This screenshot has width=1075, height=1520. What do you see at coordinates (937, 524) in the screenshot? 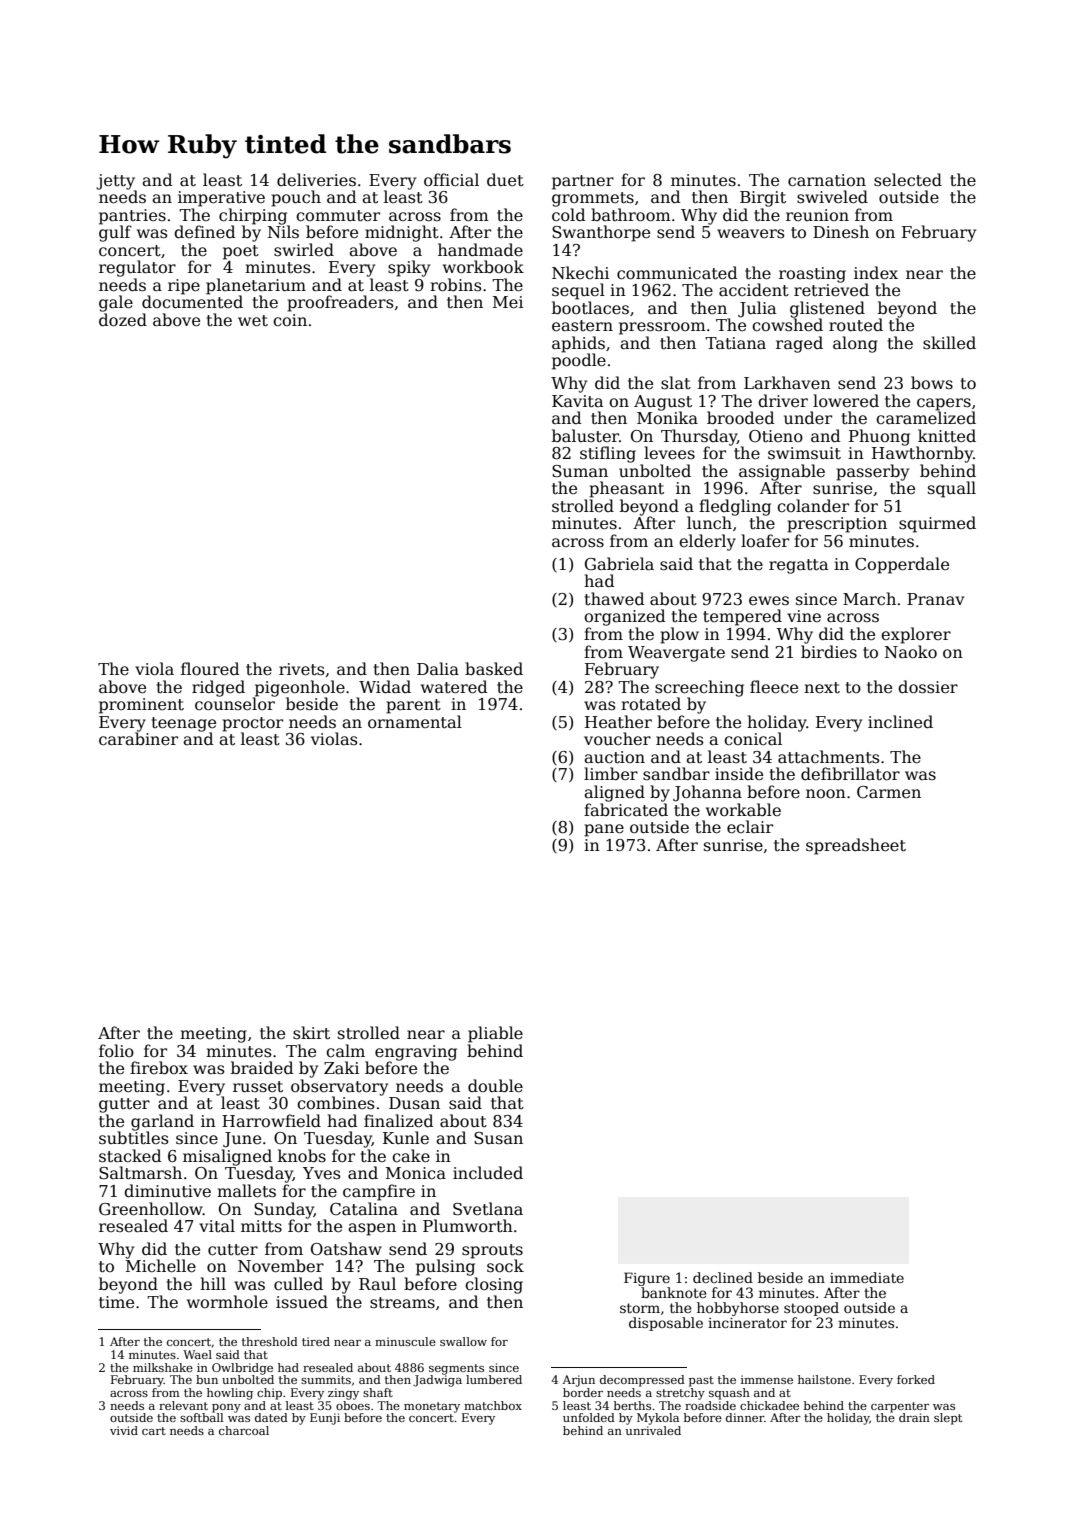
I see `squirmed` at bounding box center [937, 524].
